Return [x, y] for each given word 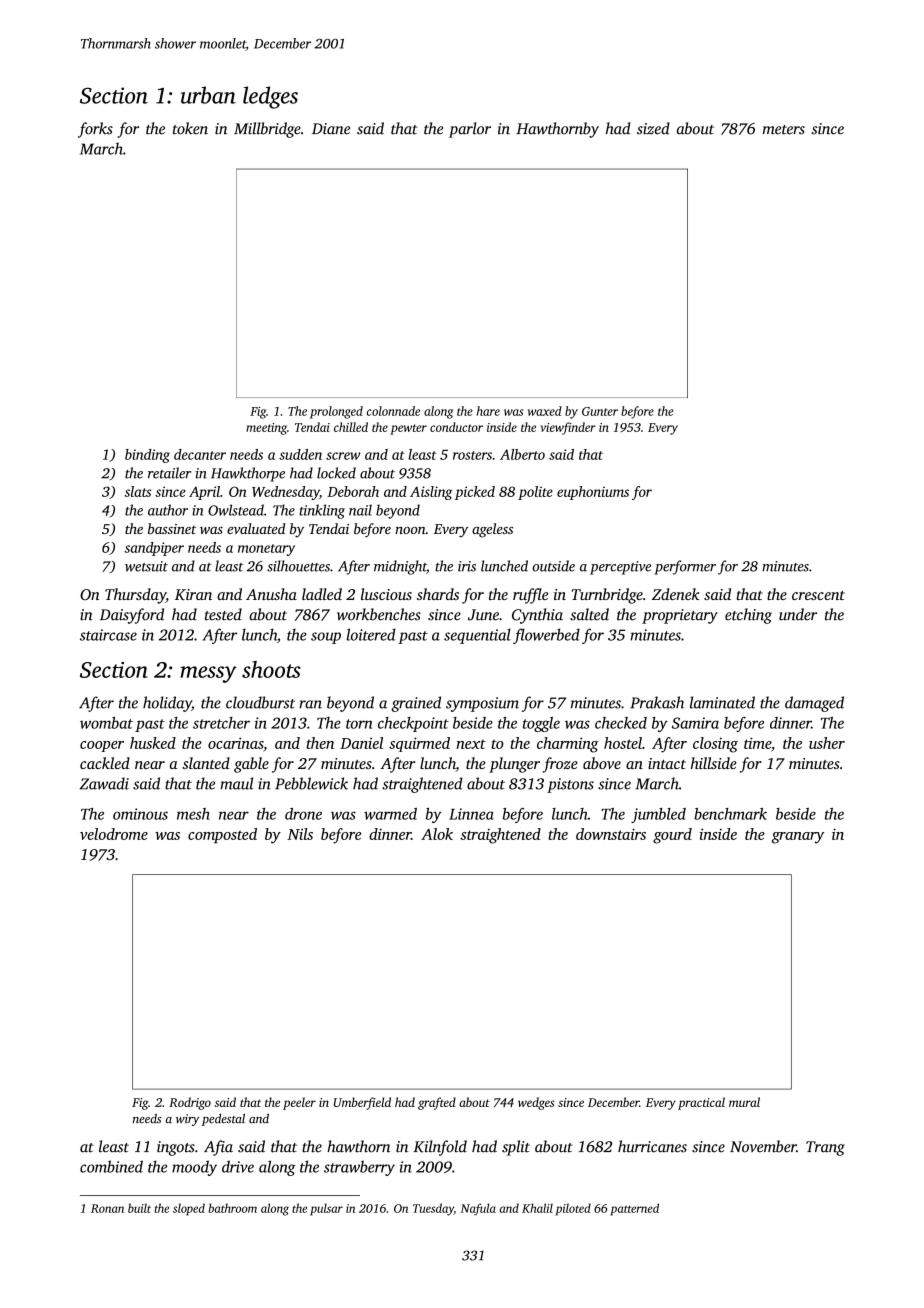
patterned [634, 1209]
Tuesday [433, 1209]
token [190, 128]
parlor [470, 130]
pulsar [326, 1209]
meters [784, 130]
